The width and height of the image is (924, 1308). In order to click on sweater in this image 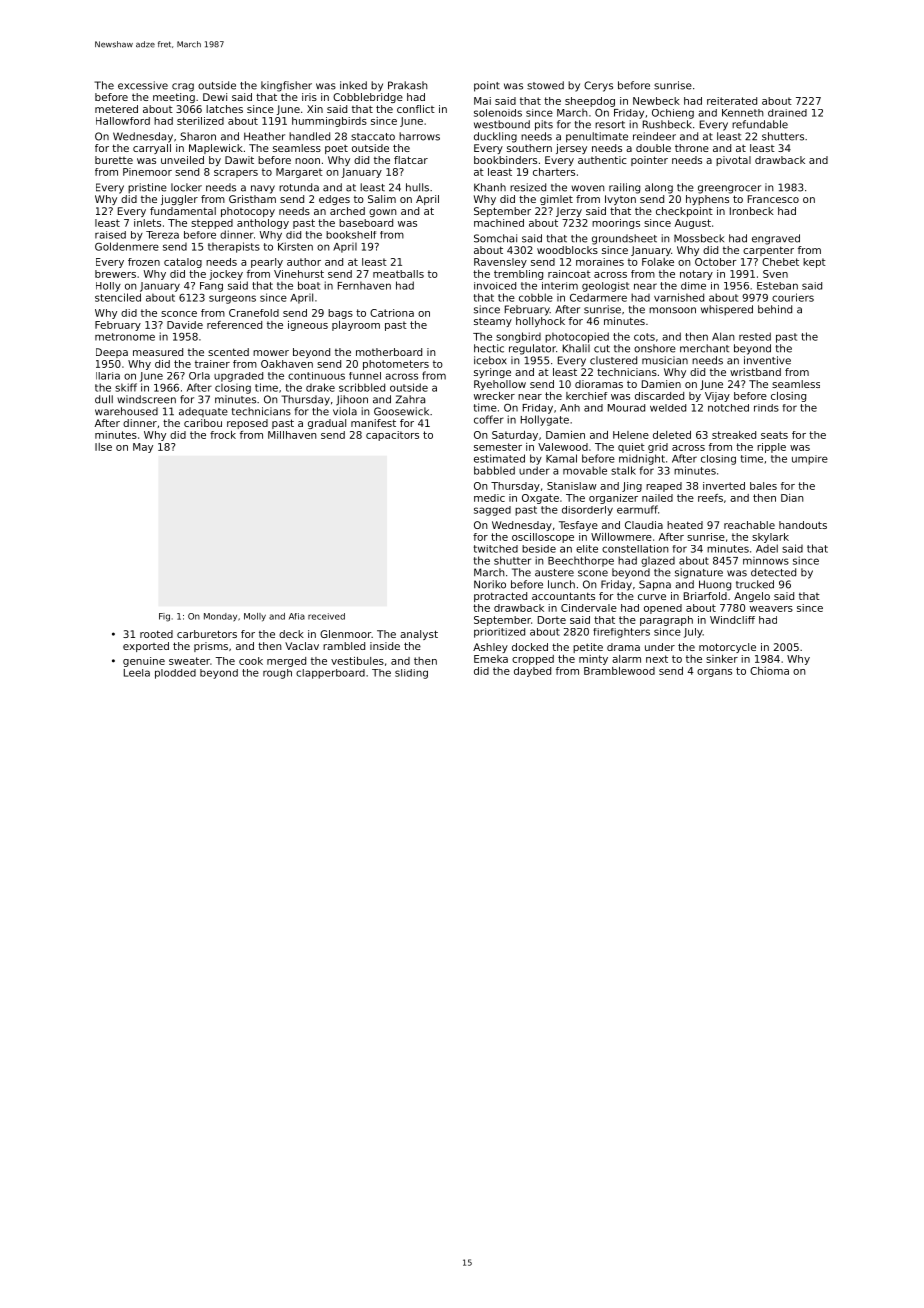, I will do `click(189, 661)`.
